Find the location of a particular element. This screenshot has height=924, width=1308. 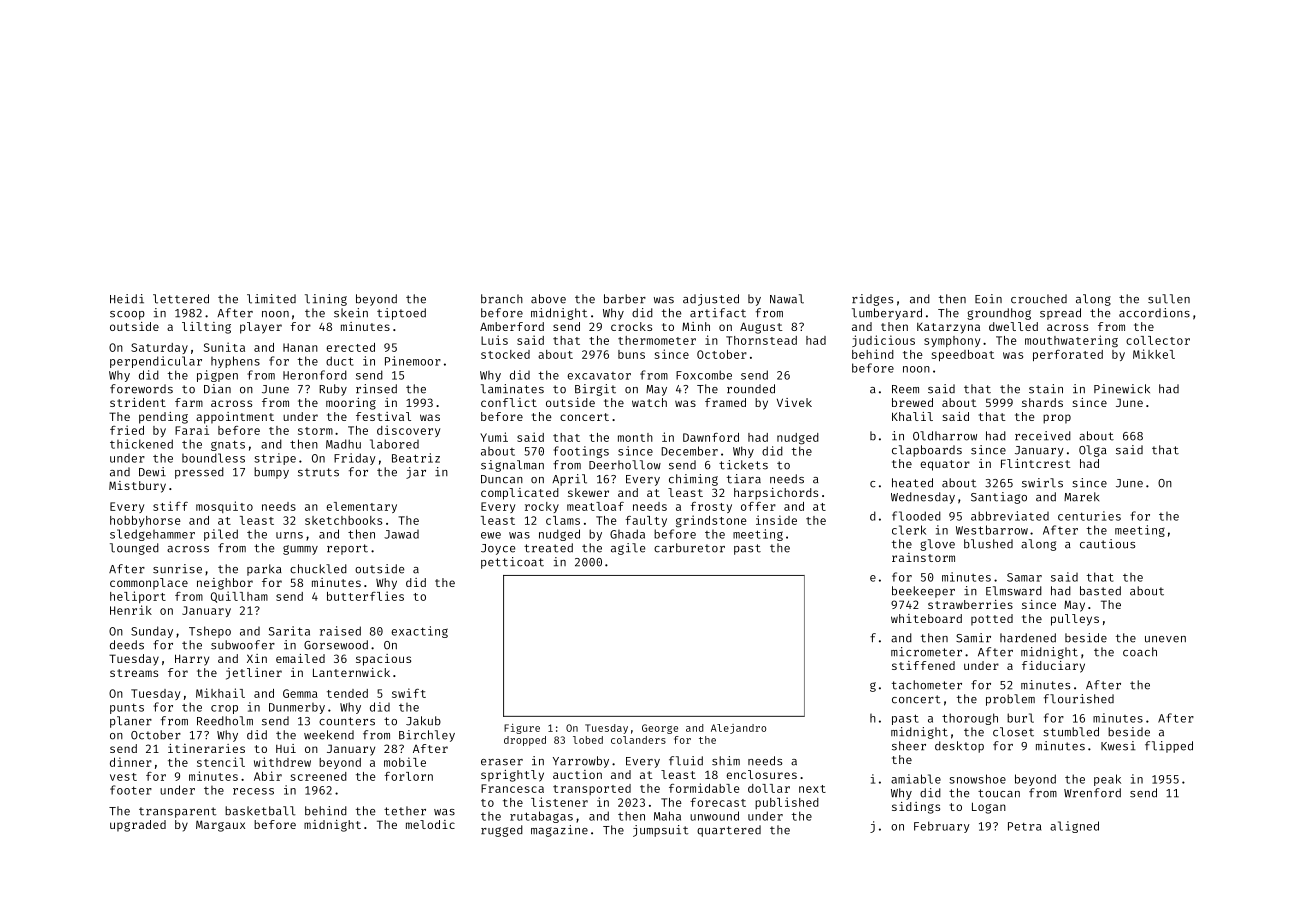

conflict is located at coordinates (509, 402).
